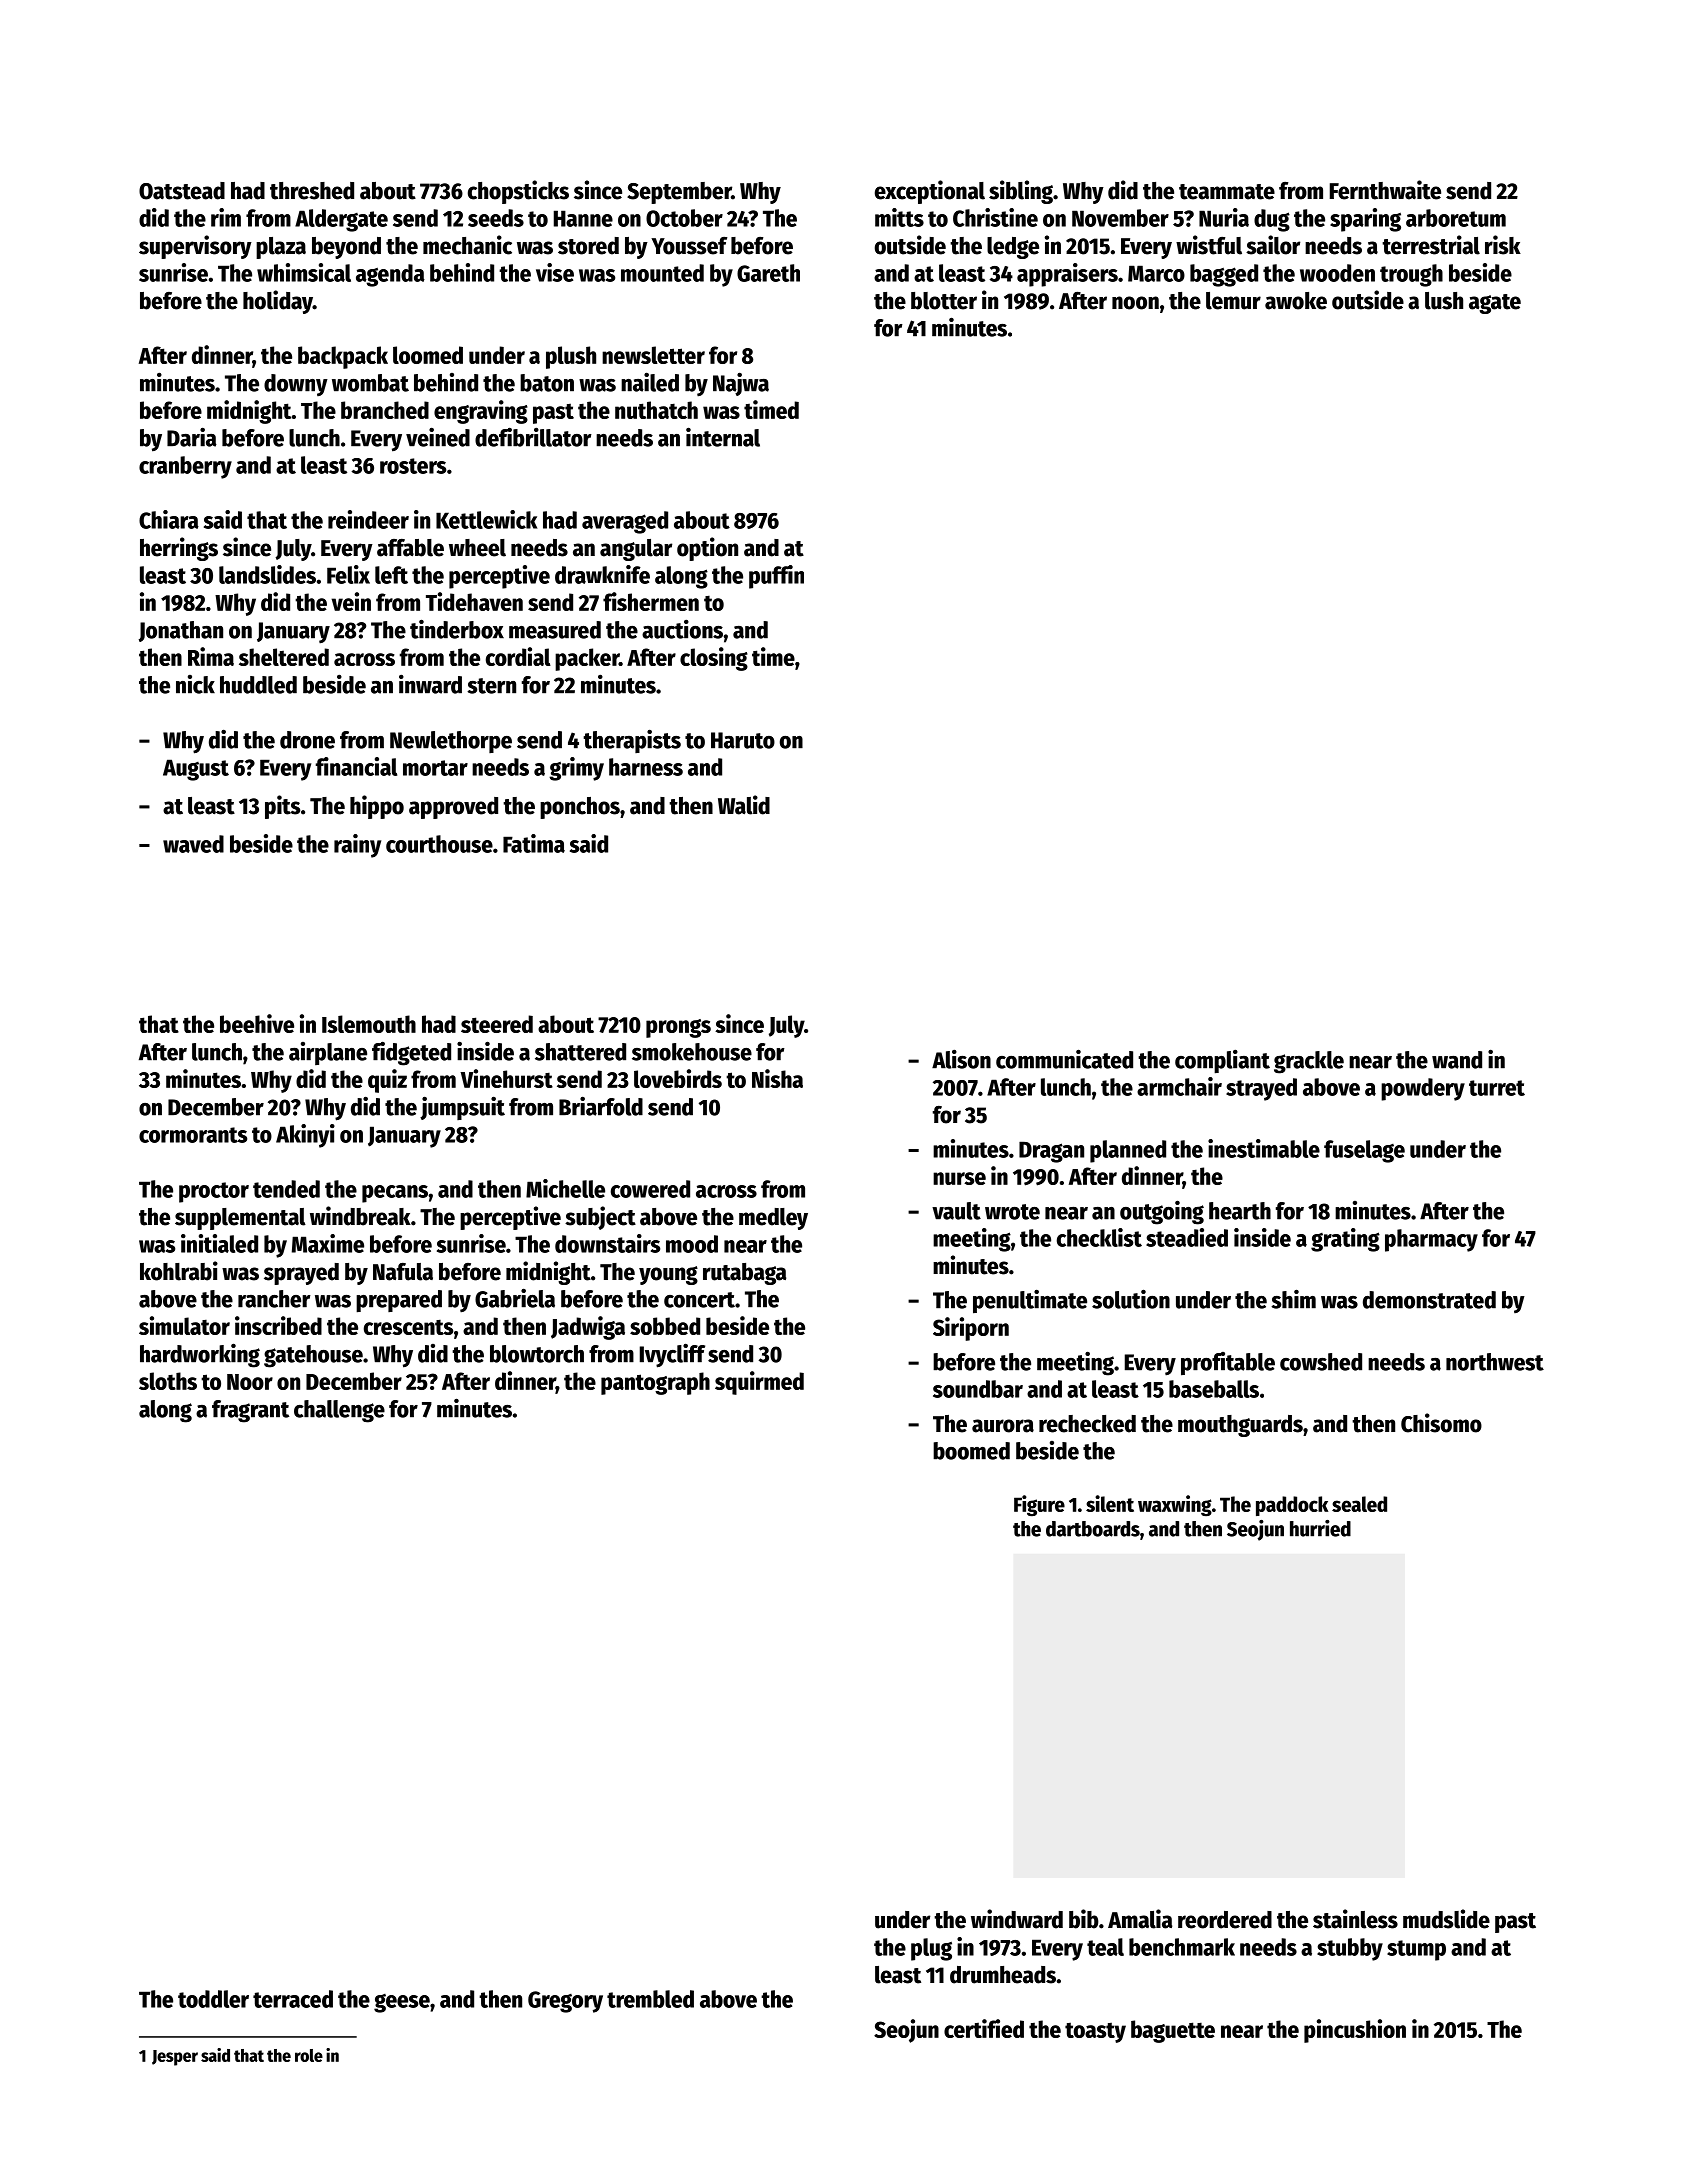  What do you see at coordinates (930, 192) in the screenshot?
I see `exceptional` at bounding box center [930, 192].
